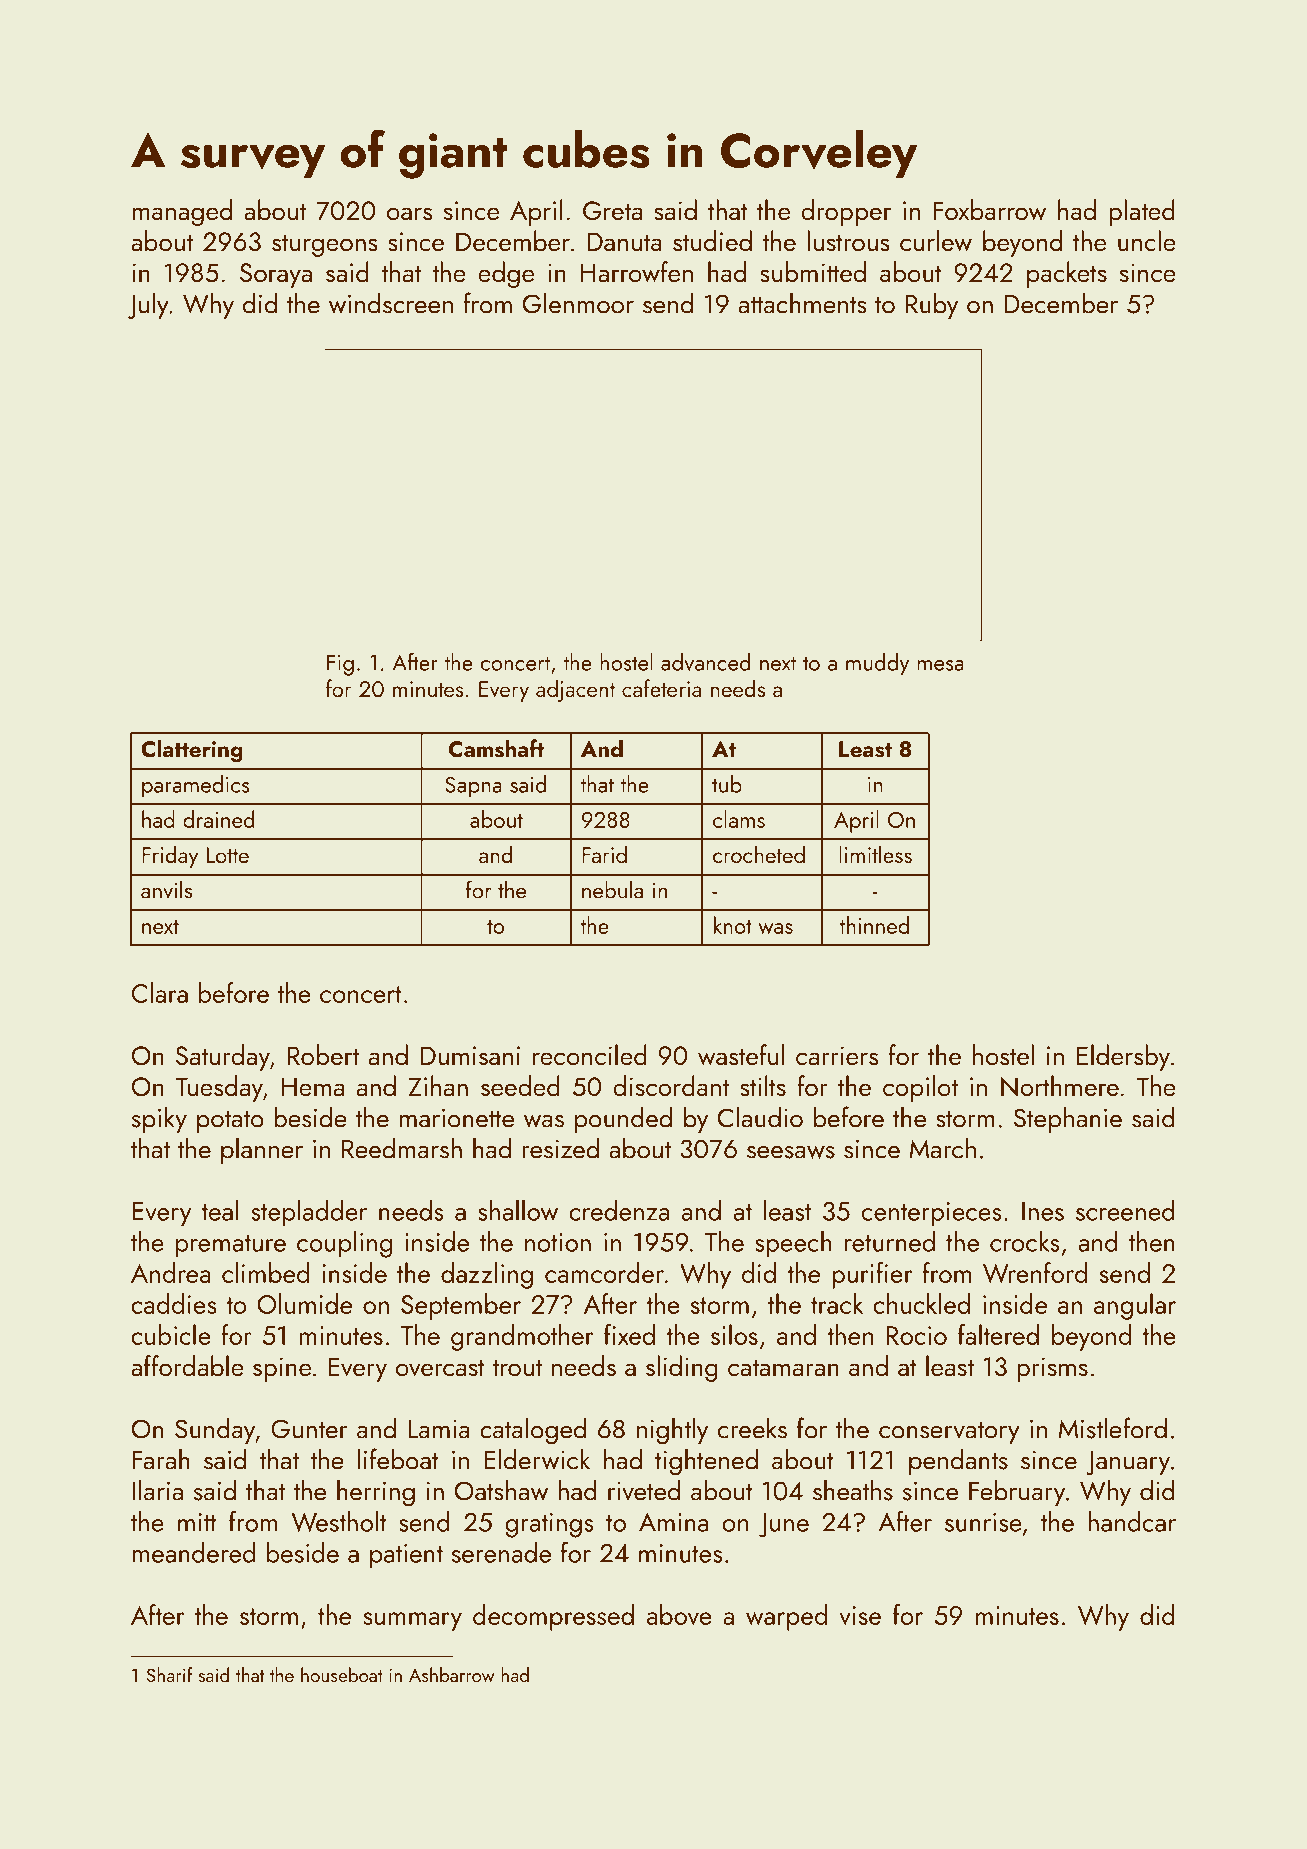 Image resolution: width=1307 pixels, height=1849 pixels. Describe the element at coordinates (171, 1334) in the screenshot. I see `cubicle` at that location.
